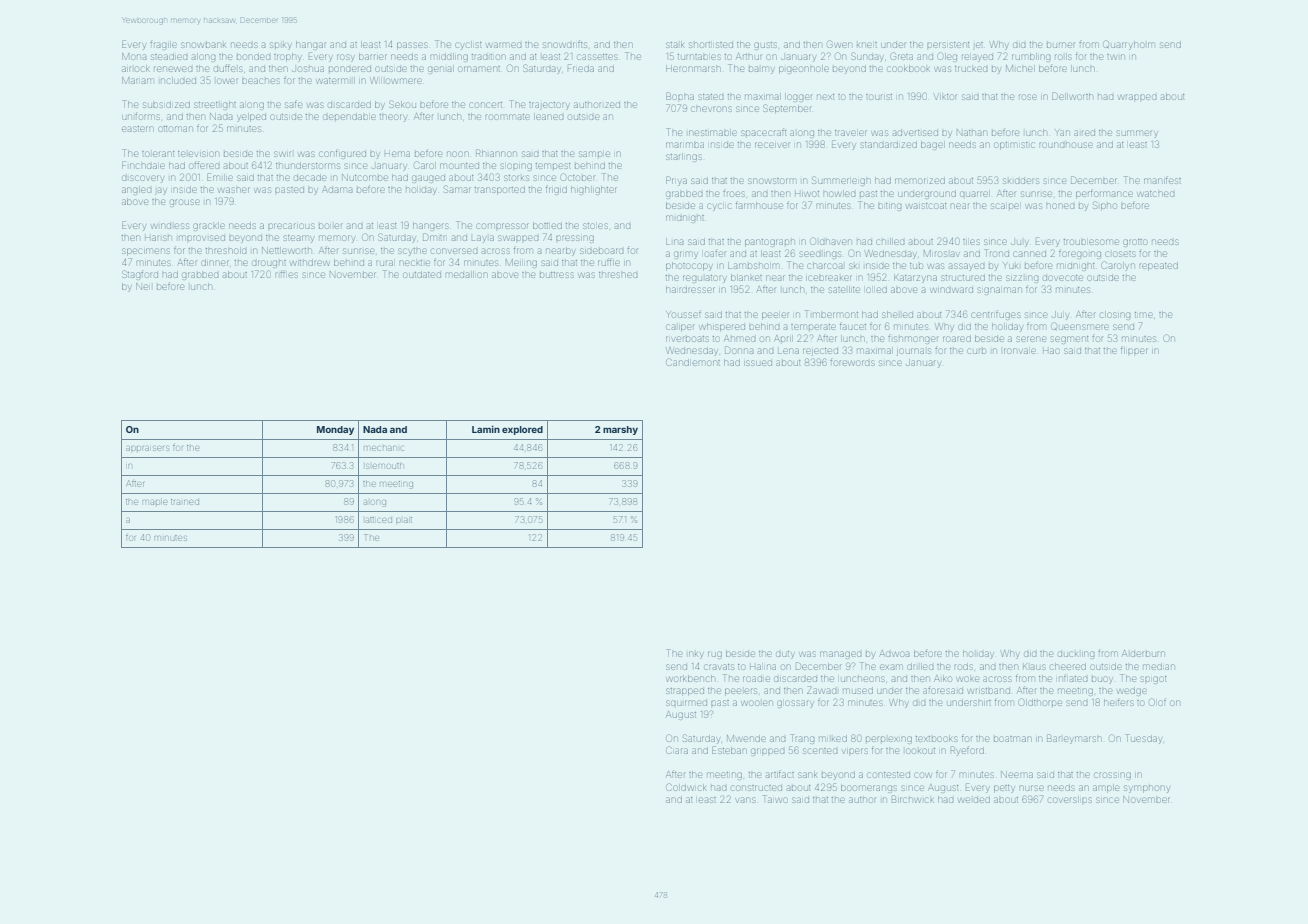 The height and width of the image is (924, 1308). Describe the element at coordinates (974, 800) in the image. I see `welded` at that location.
